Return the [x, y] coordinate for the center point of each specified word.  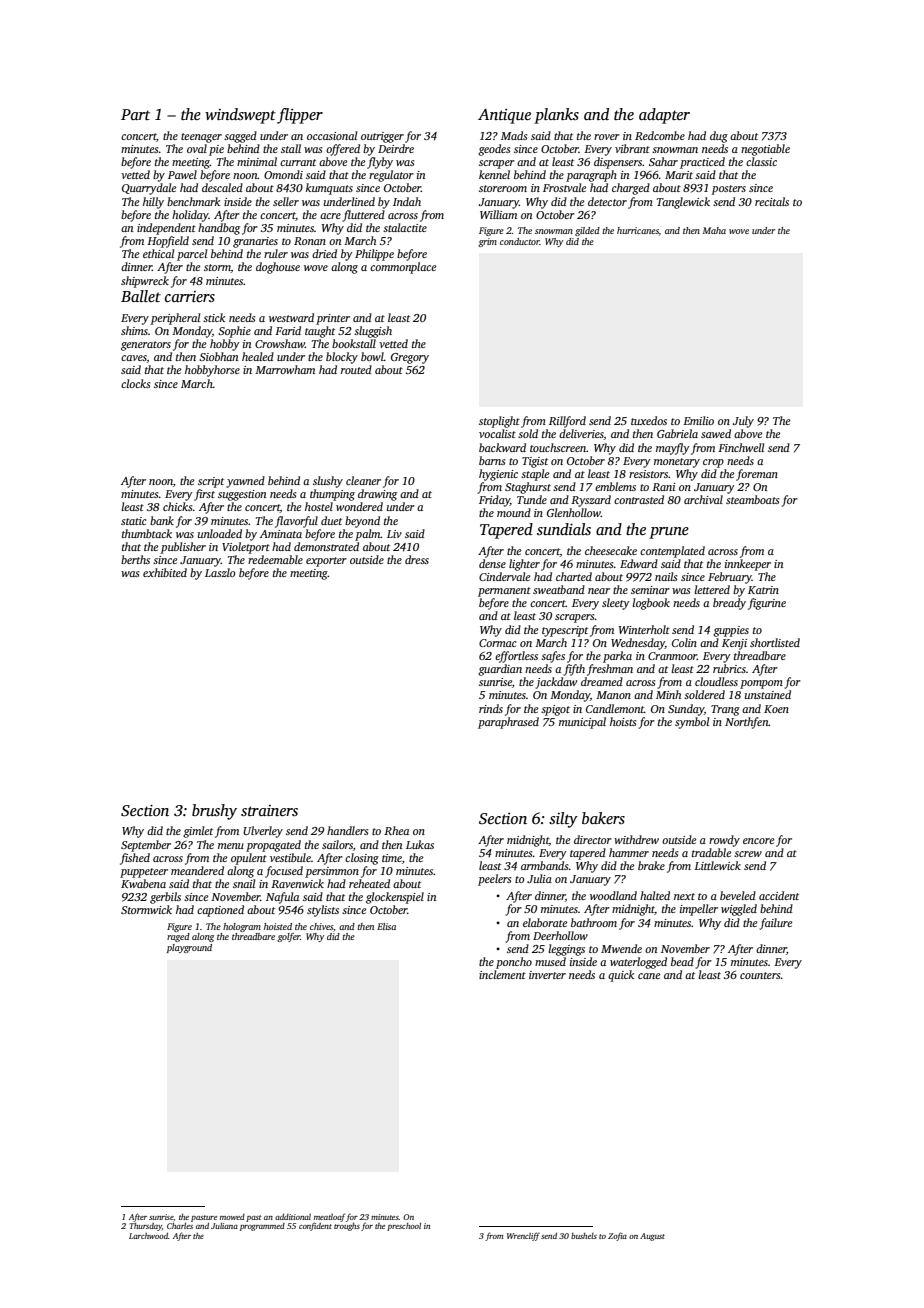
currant [298, 162]
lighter [524, 565]
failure [775, 924]
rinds [491, 708]
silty [563, 820]
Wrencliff [523, 1236]
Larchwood [148, 1236]
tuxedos [649, 420]
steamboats [752, 499]
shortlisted [775, 642]
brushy [214, 812]
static [133, 521]
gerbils [165, 898]
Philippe [374, 255]
